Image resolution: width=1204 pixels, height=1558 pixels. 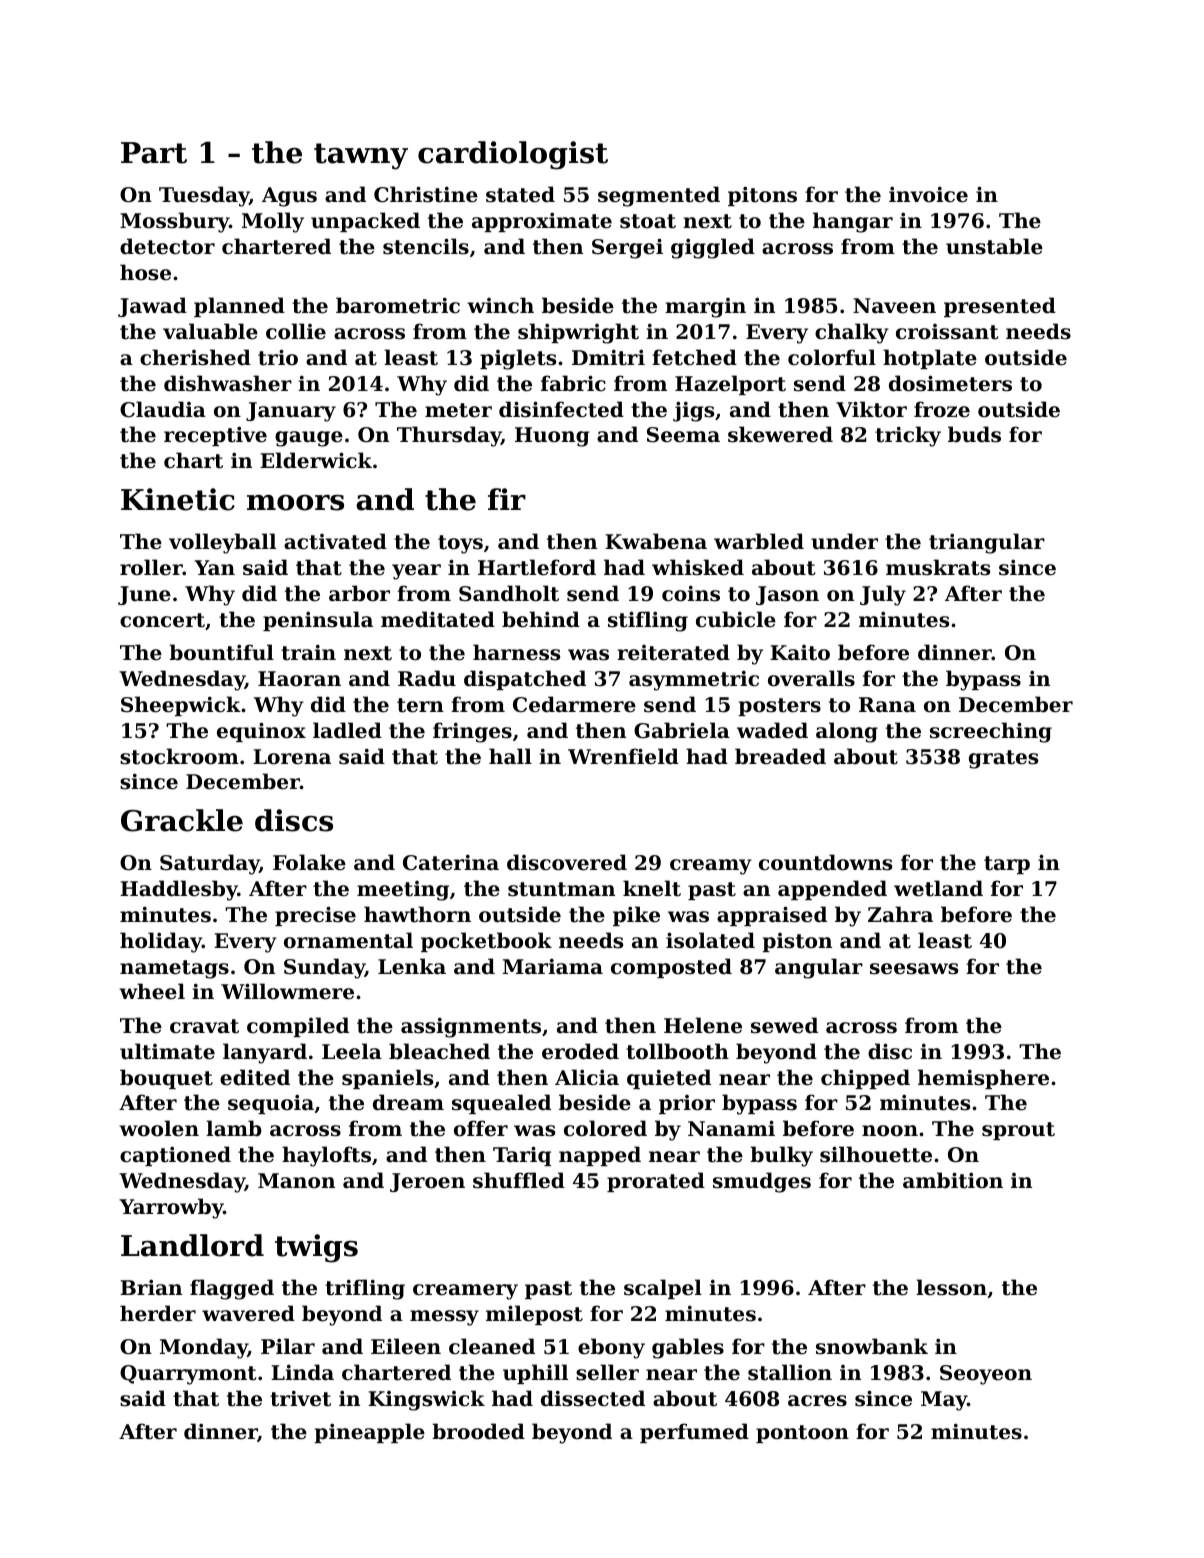 I want to click on Lenka, so click(x=412, y=966).
